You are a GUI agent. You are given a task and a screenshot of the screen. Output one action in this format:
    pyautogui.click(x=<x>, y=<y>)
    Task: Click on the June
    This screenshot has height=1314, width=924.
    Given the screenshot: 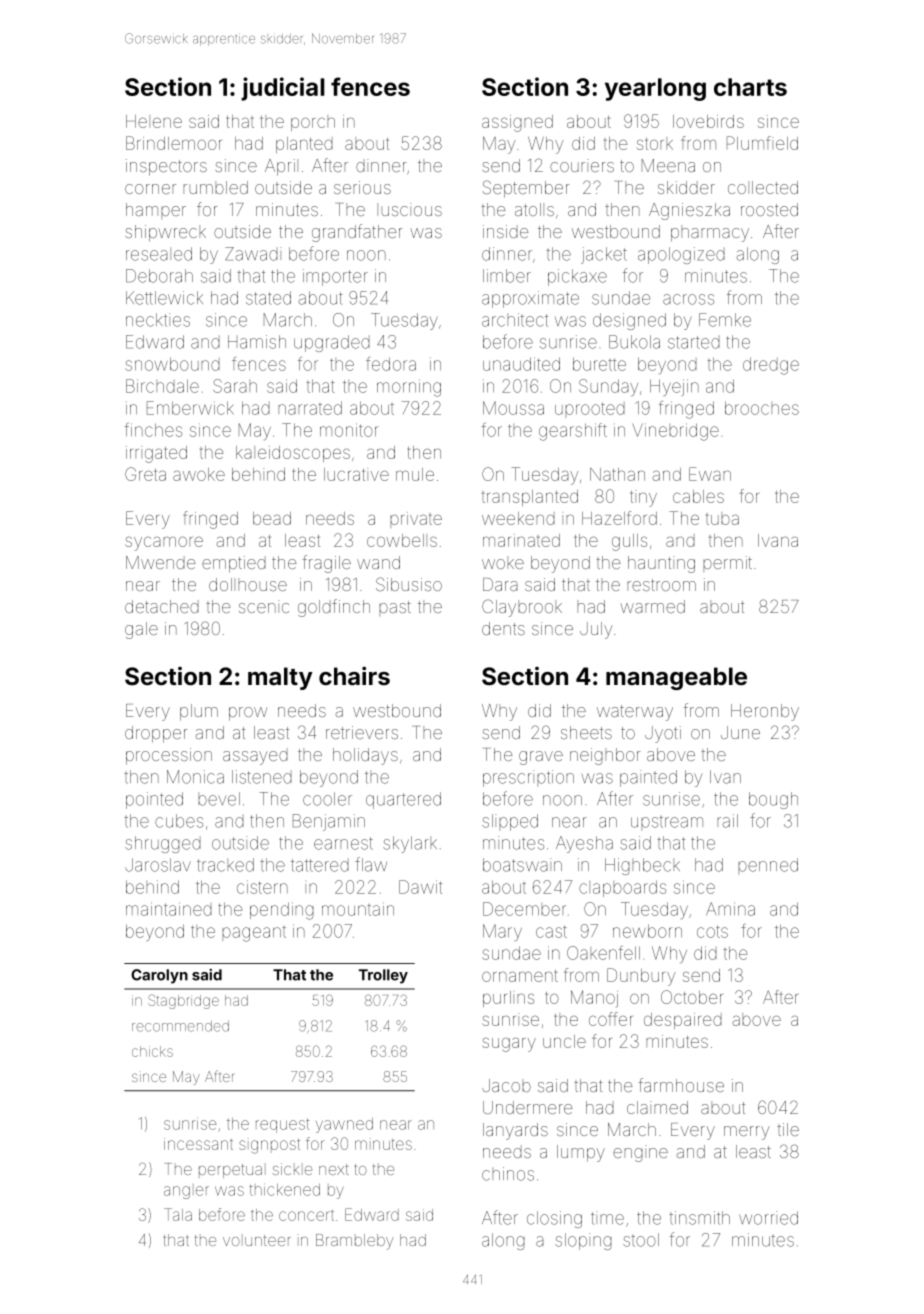 What is the action you would take?
    pyautogui.click(x=740, y=732)
